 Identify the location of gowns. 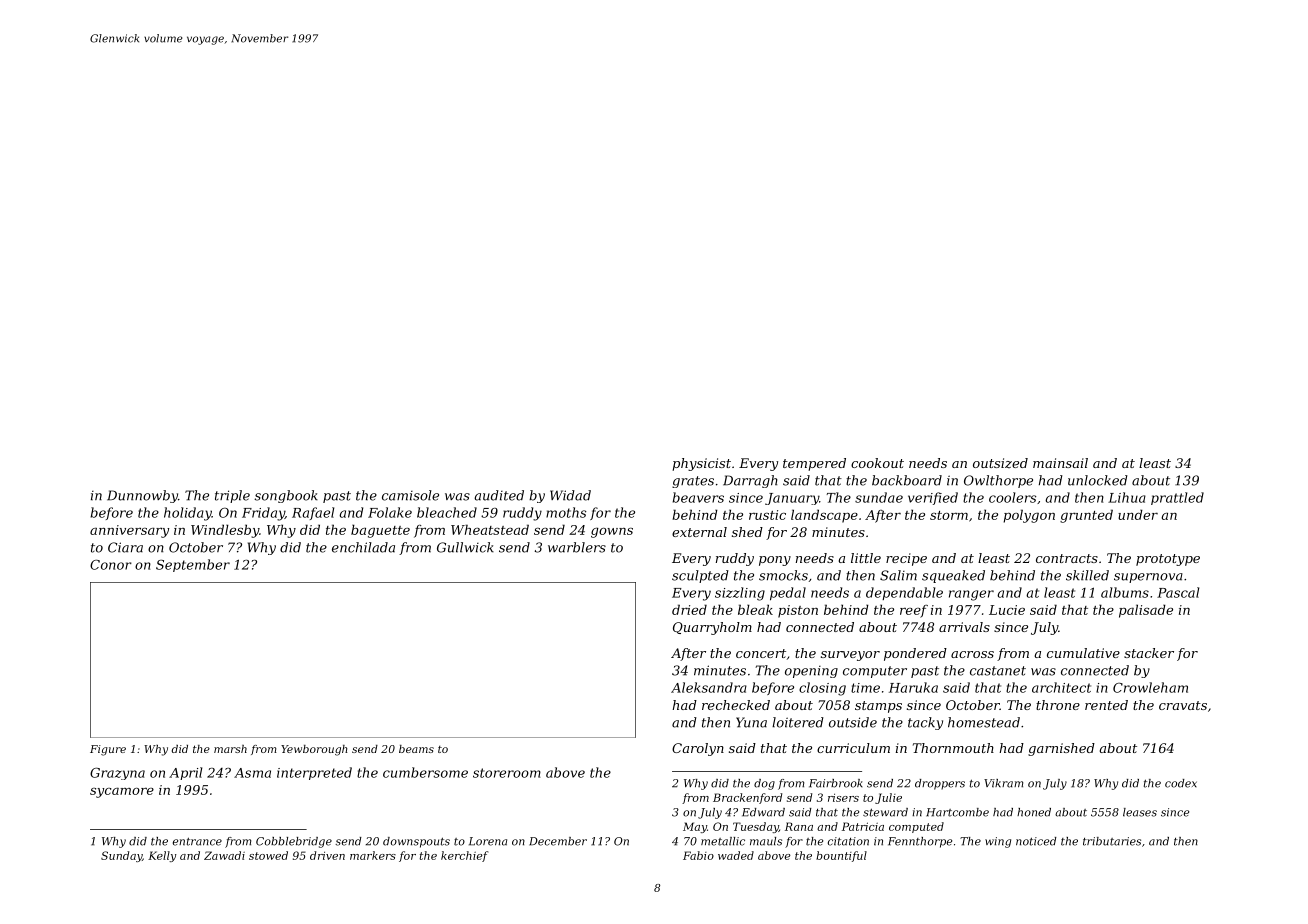
(612, 532).
